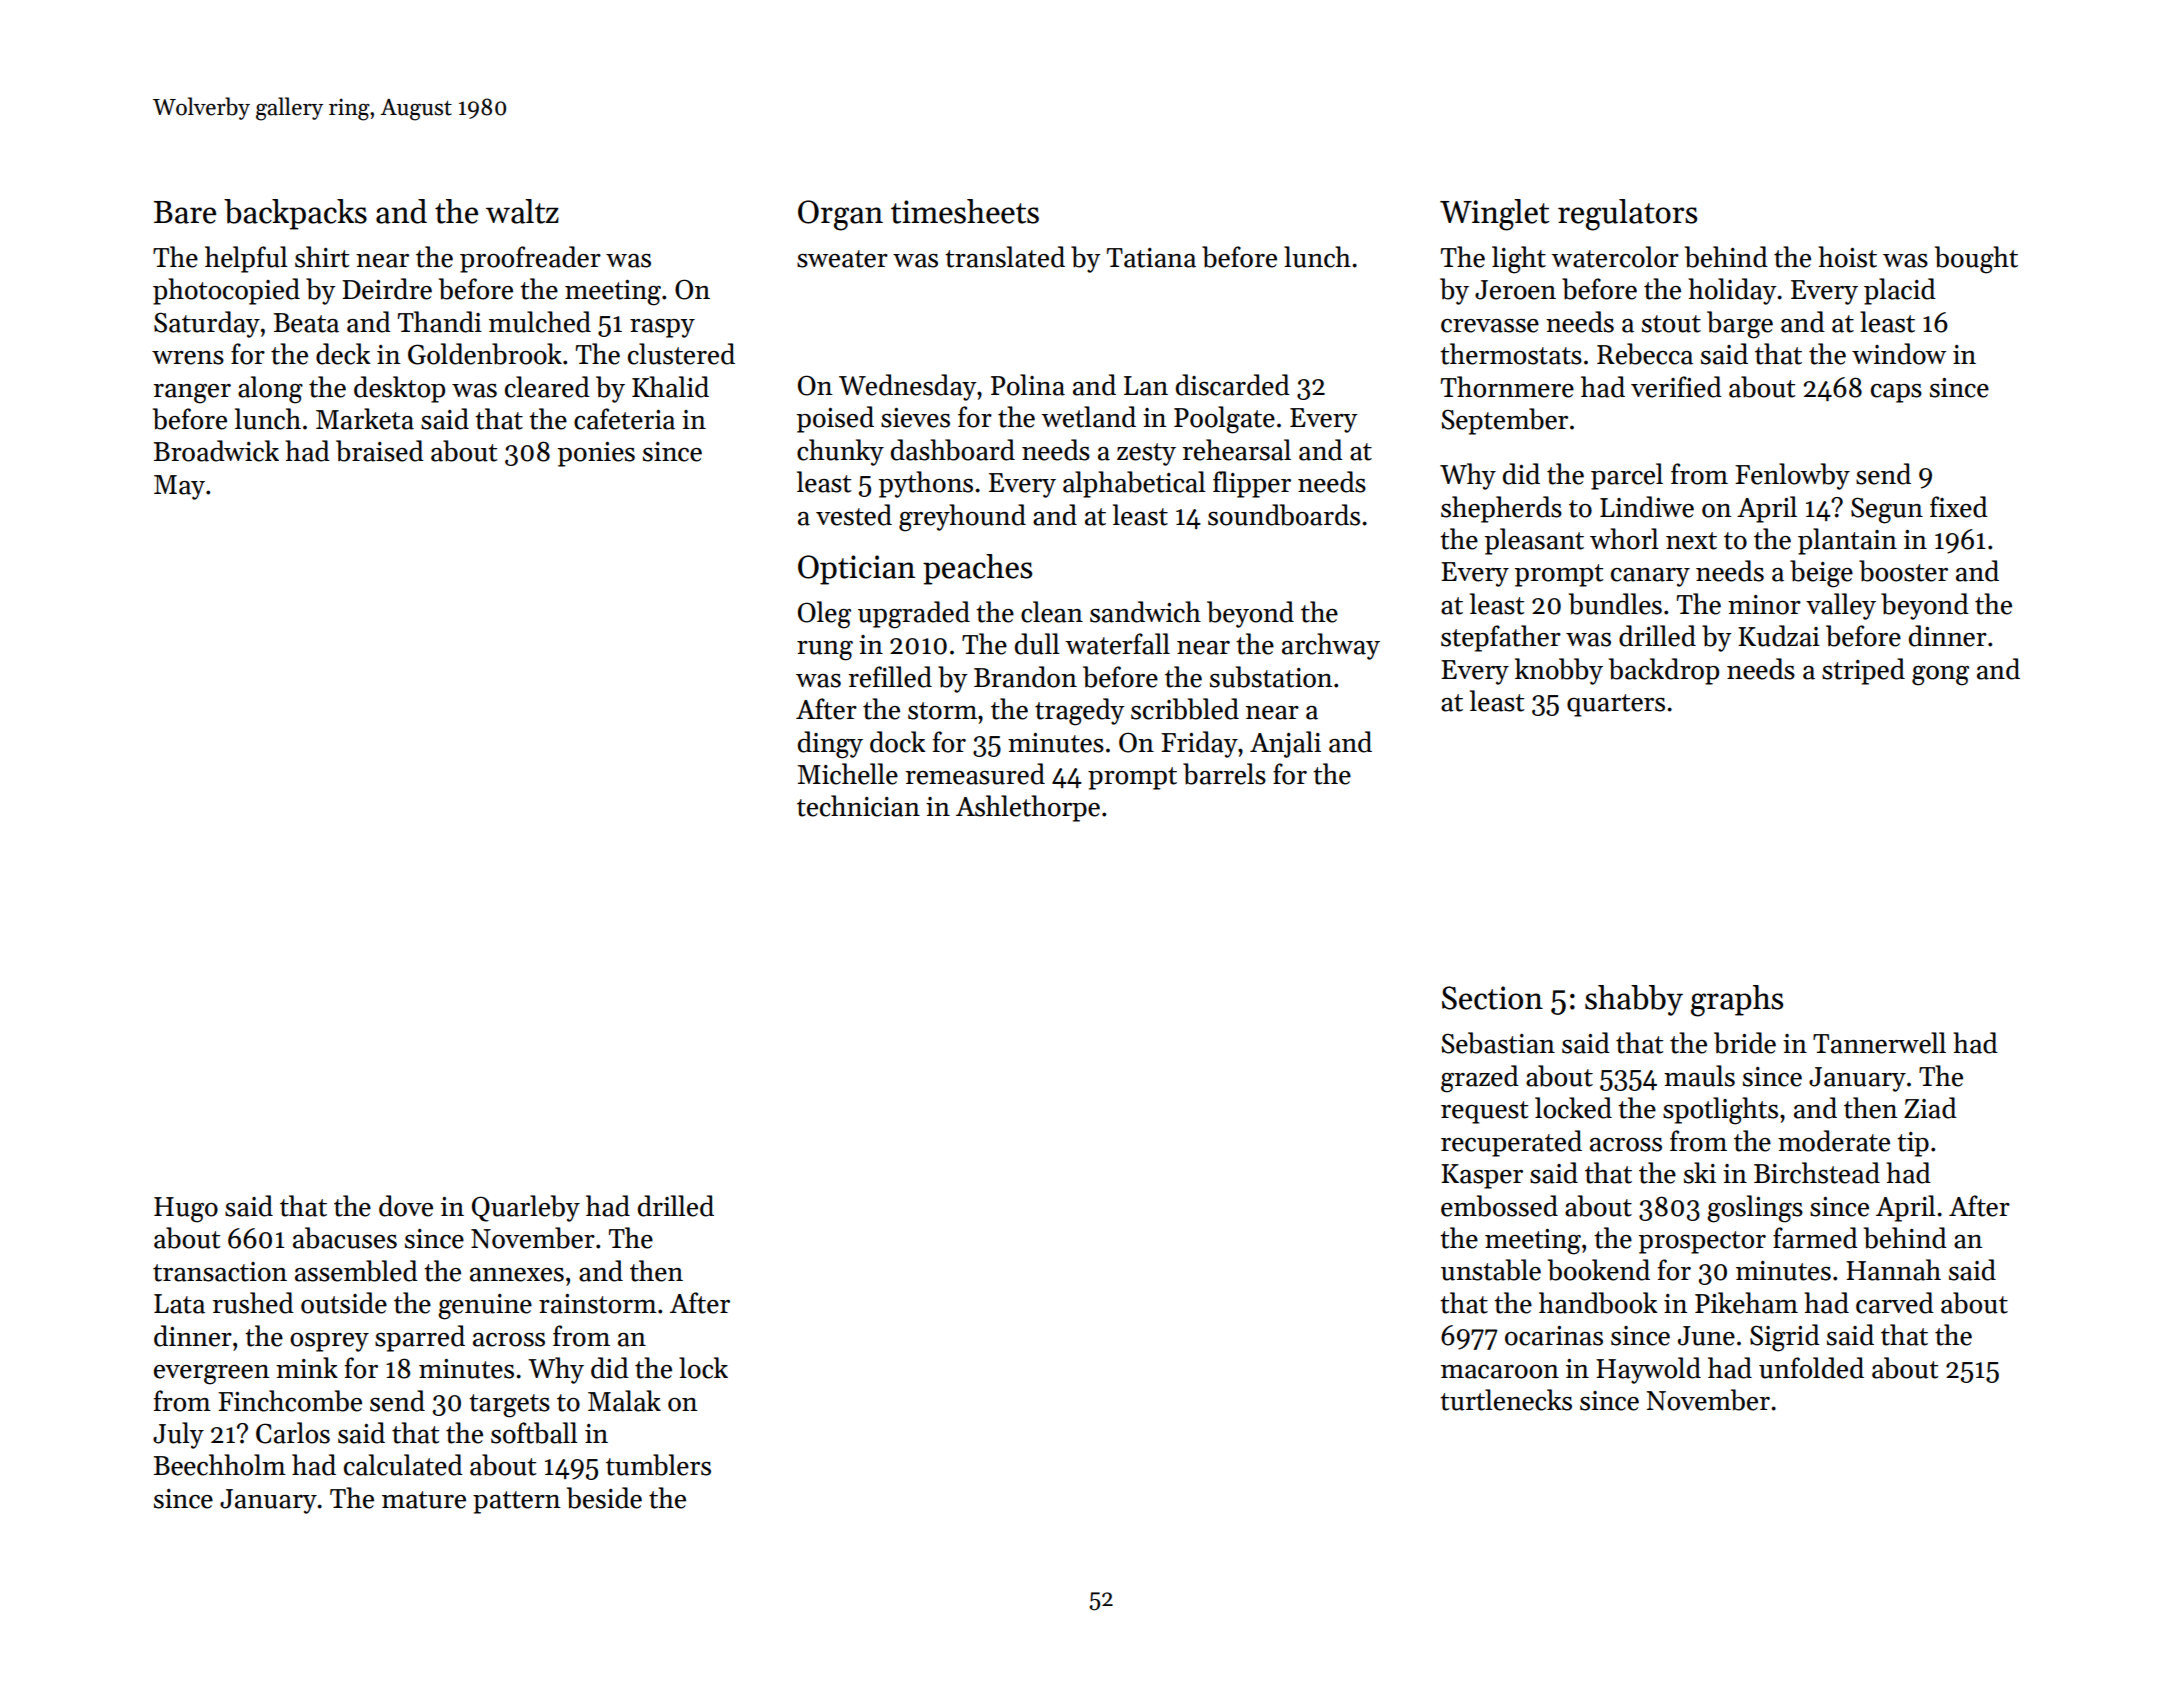  I want to click on gong, so click(1940, 676).
